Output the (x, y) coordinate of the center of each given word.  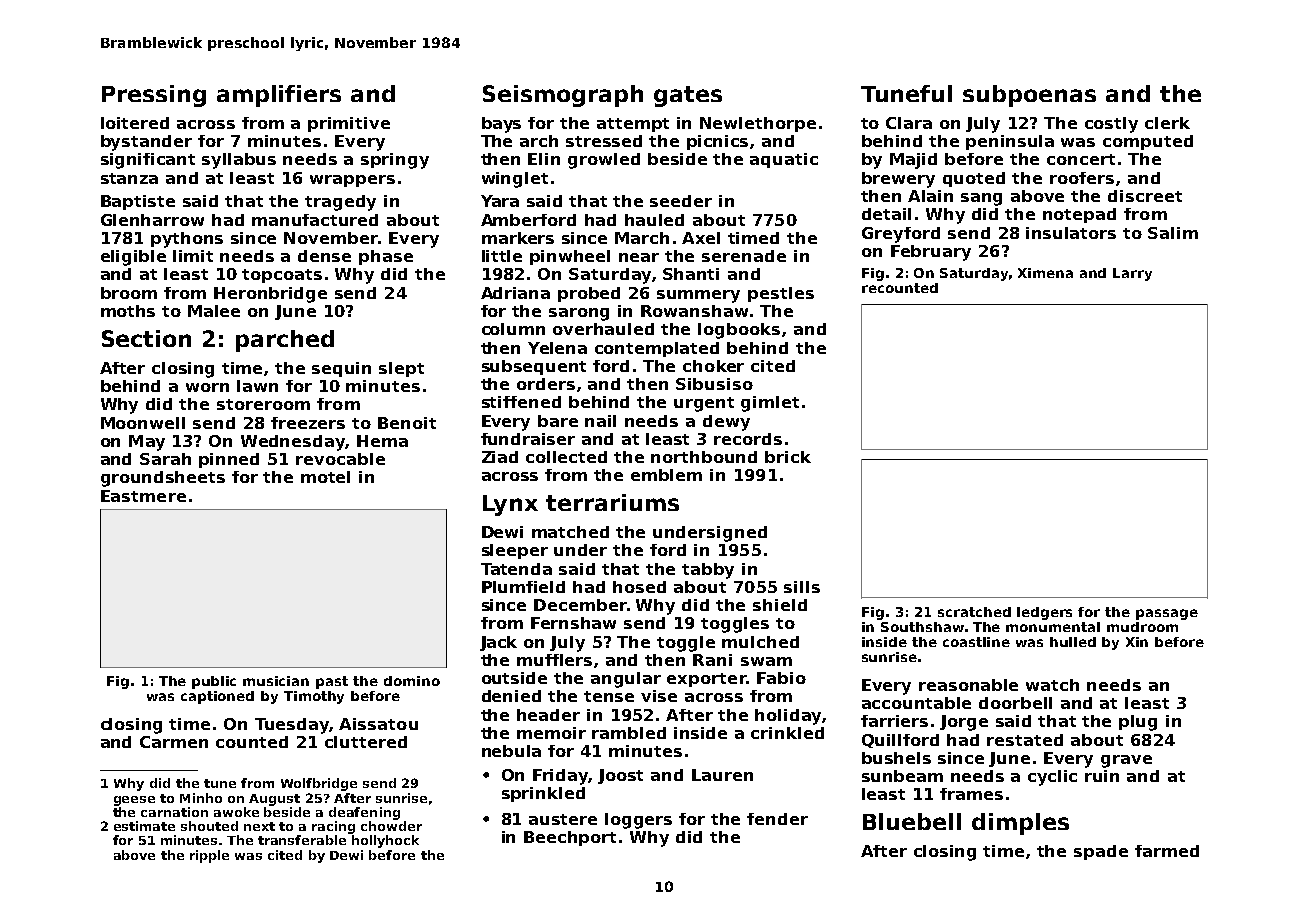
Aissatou (378, 724)
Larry (1132, 274)
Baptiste (138, 202)
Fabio (781, 678)
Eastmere (143, 496)
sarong (579, 314)
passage (1167, 614)
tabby (708, 571)
